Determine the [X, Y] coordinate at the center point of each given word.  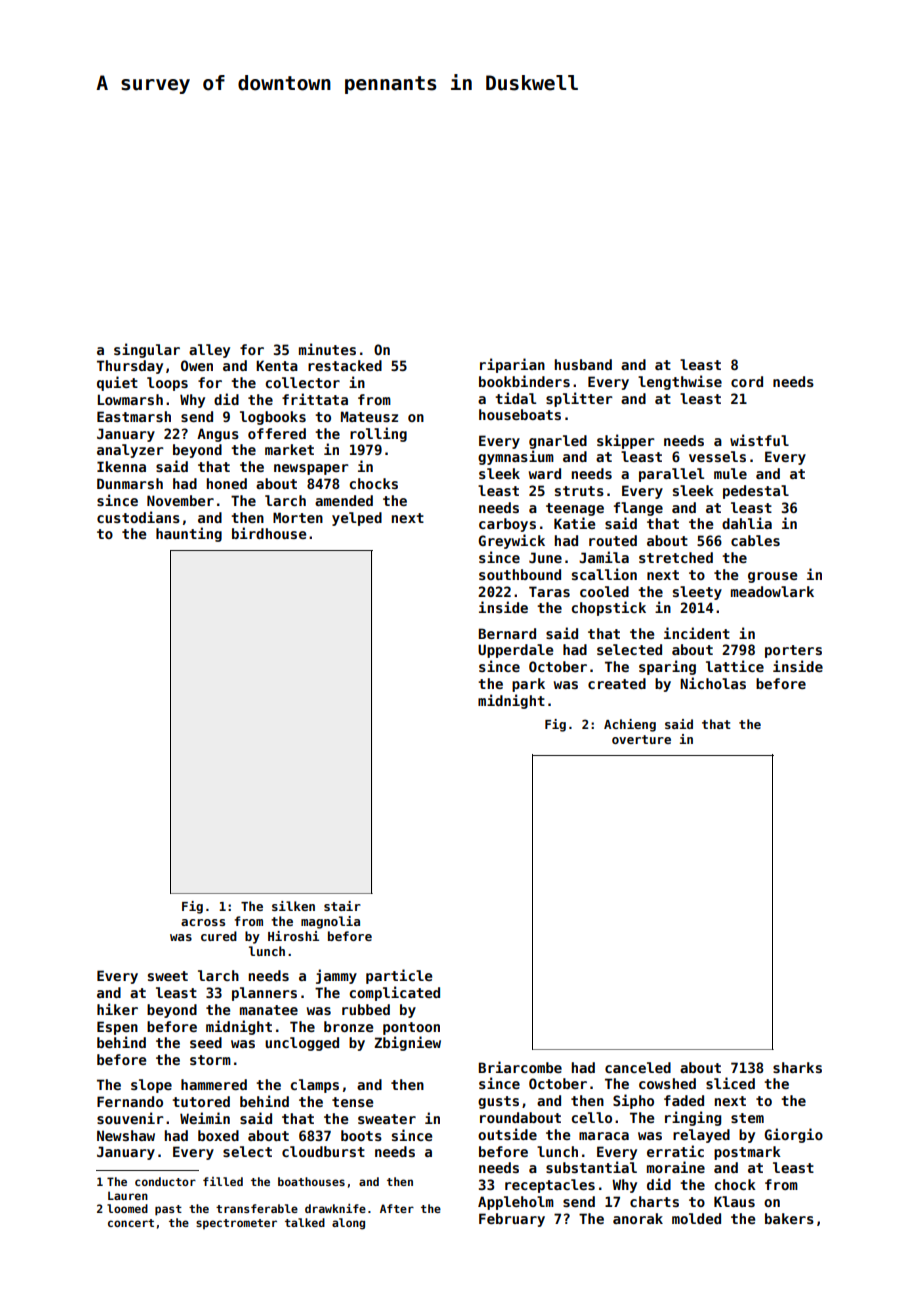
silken [293, 906]
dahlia [747, 523]
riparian [512, 365]
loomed [127, 1208]
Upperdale [515, 651]
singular [147, 350]
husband [583, 364]
